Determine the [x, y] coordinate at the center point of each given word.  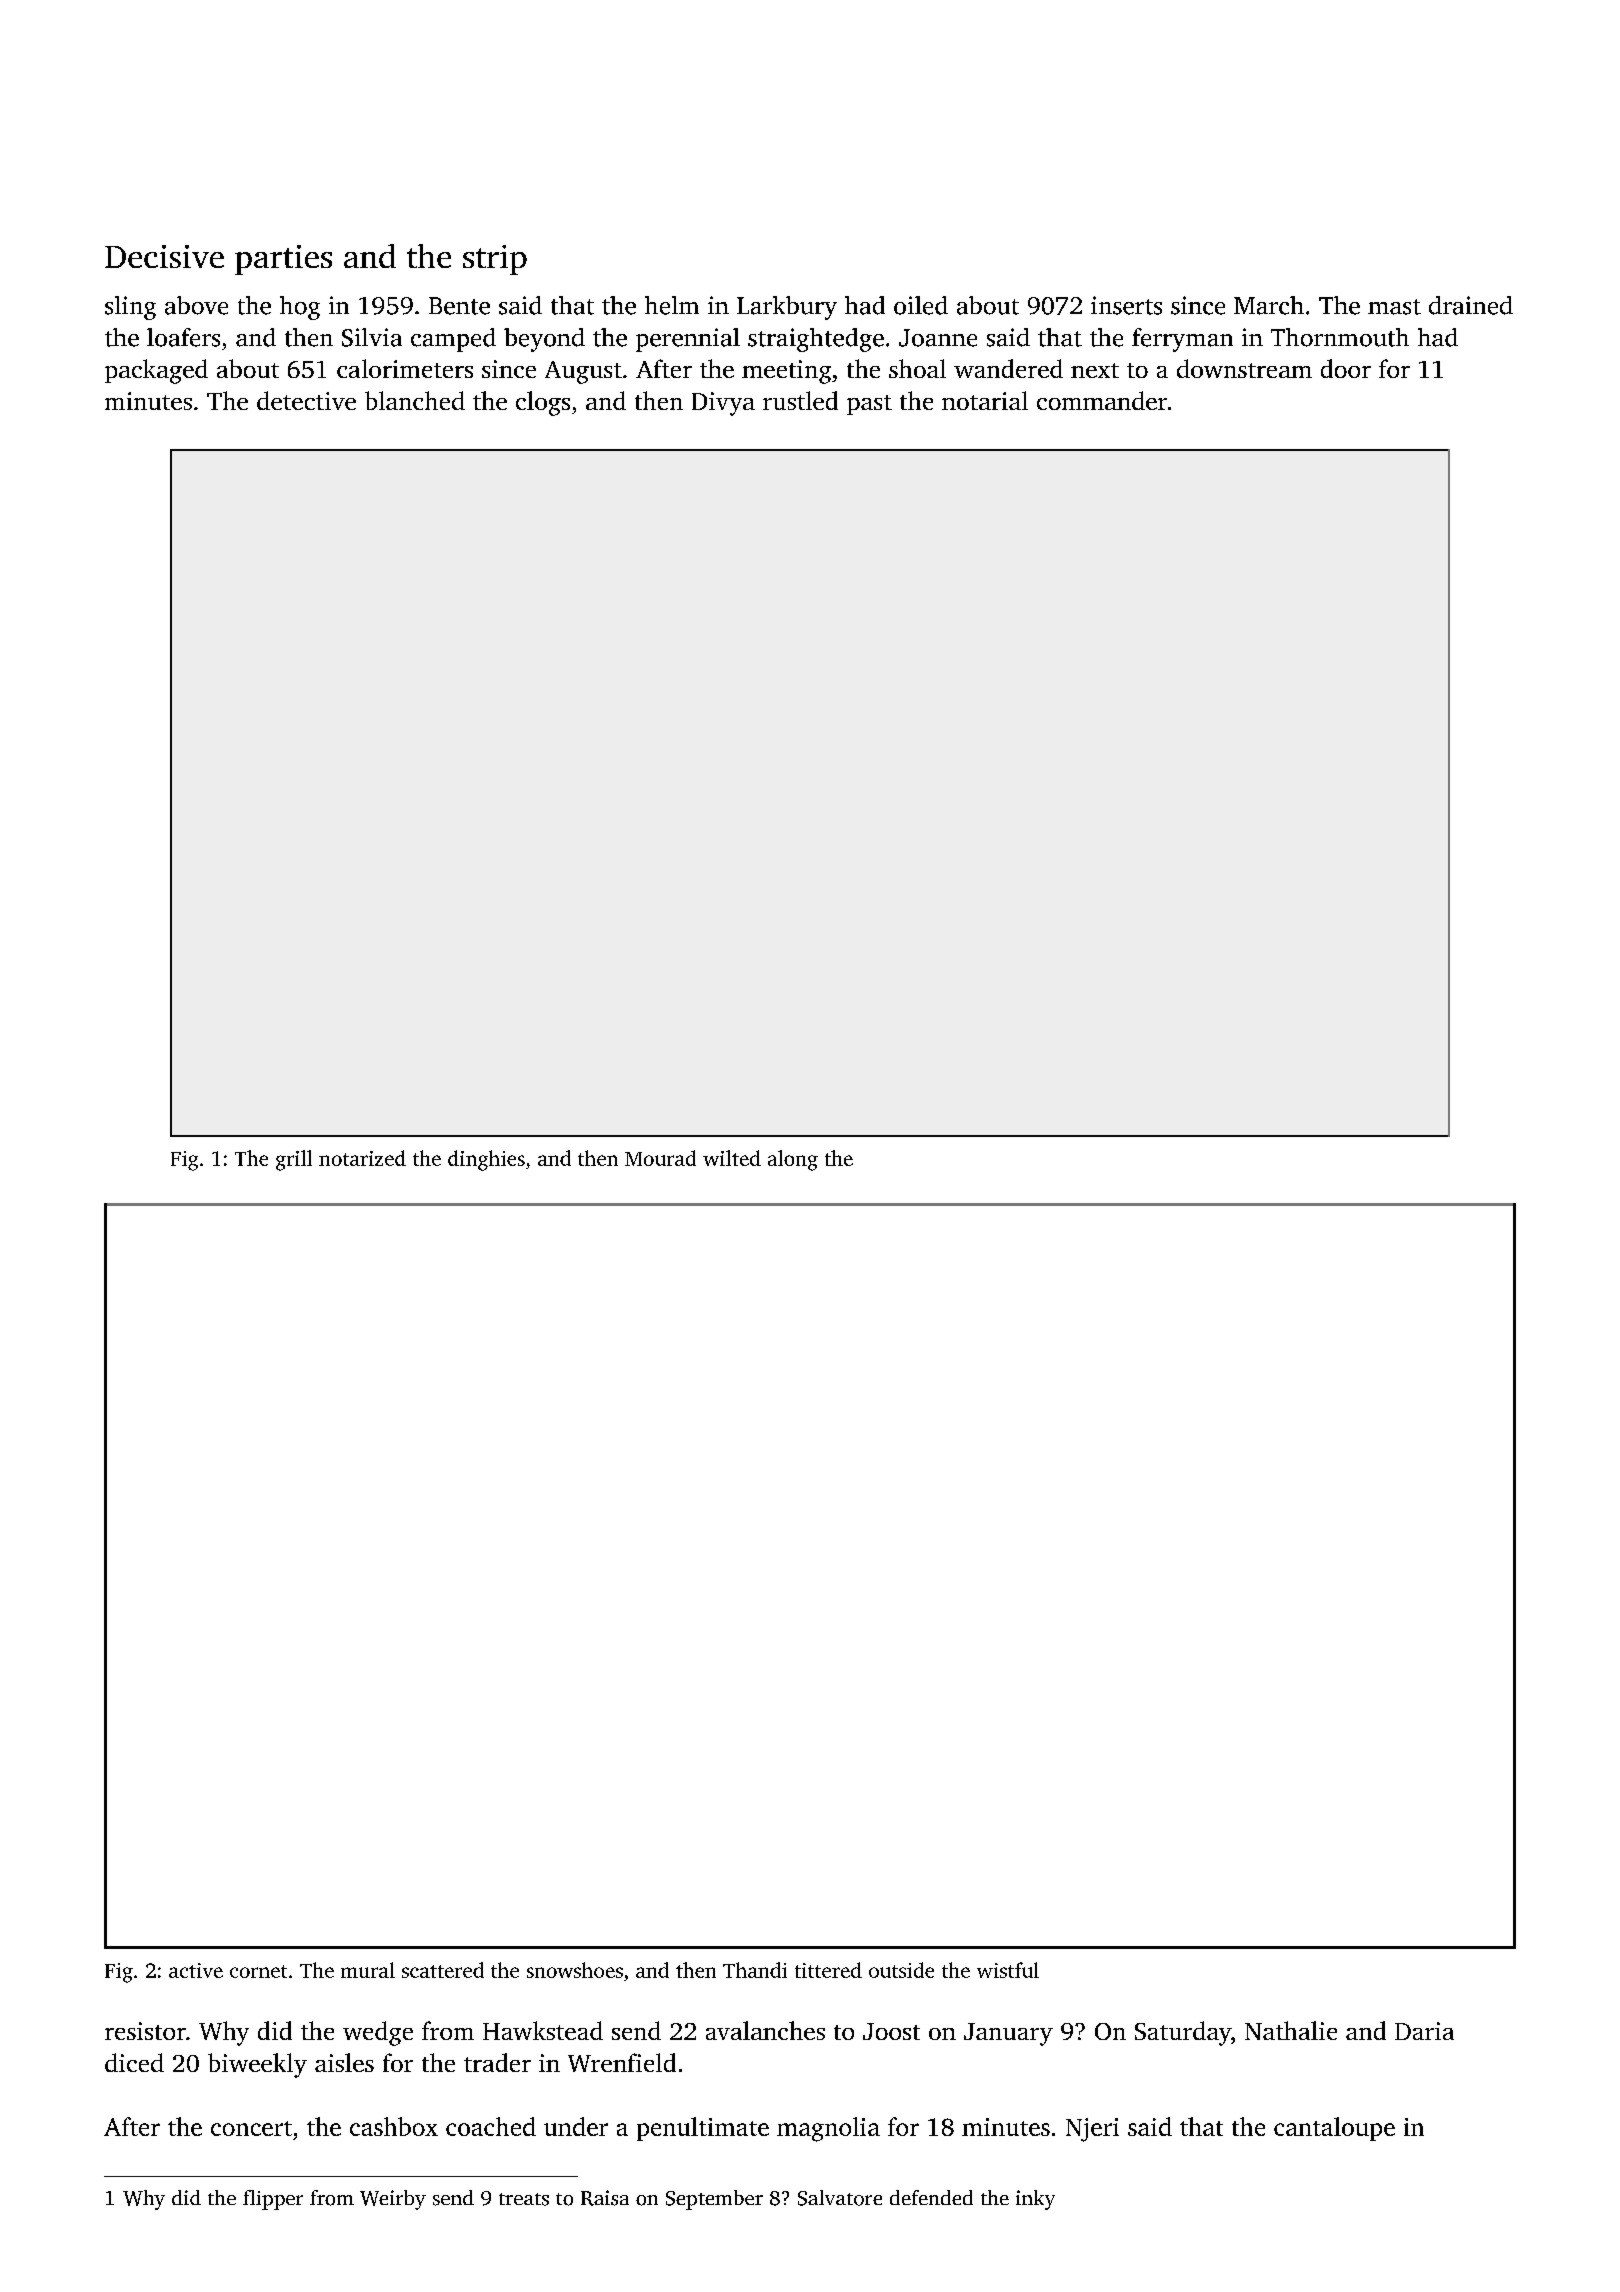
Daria [1424, 2031]
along [793, 1160]
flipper [273, 2200]
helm [672, 305]
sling [130, 308]
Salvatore [840, 2198]
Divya [723, 404]
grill [294, 1160]
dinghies [486, 1160]
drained [1471, 305]
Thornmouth [1340, 337]
